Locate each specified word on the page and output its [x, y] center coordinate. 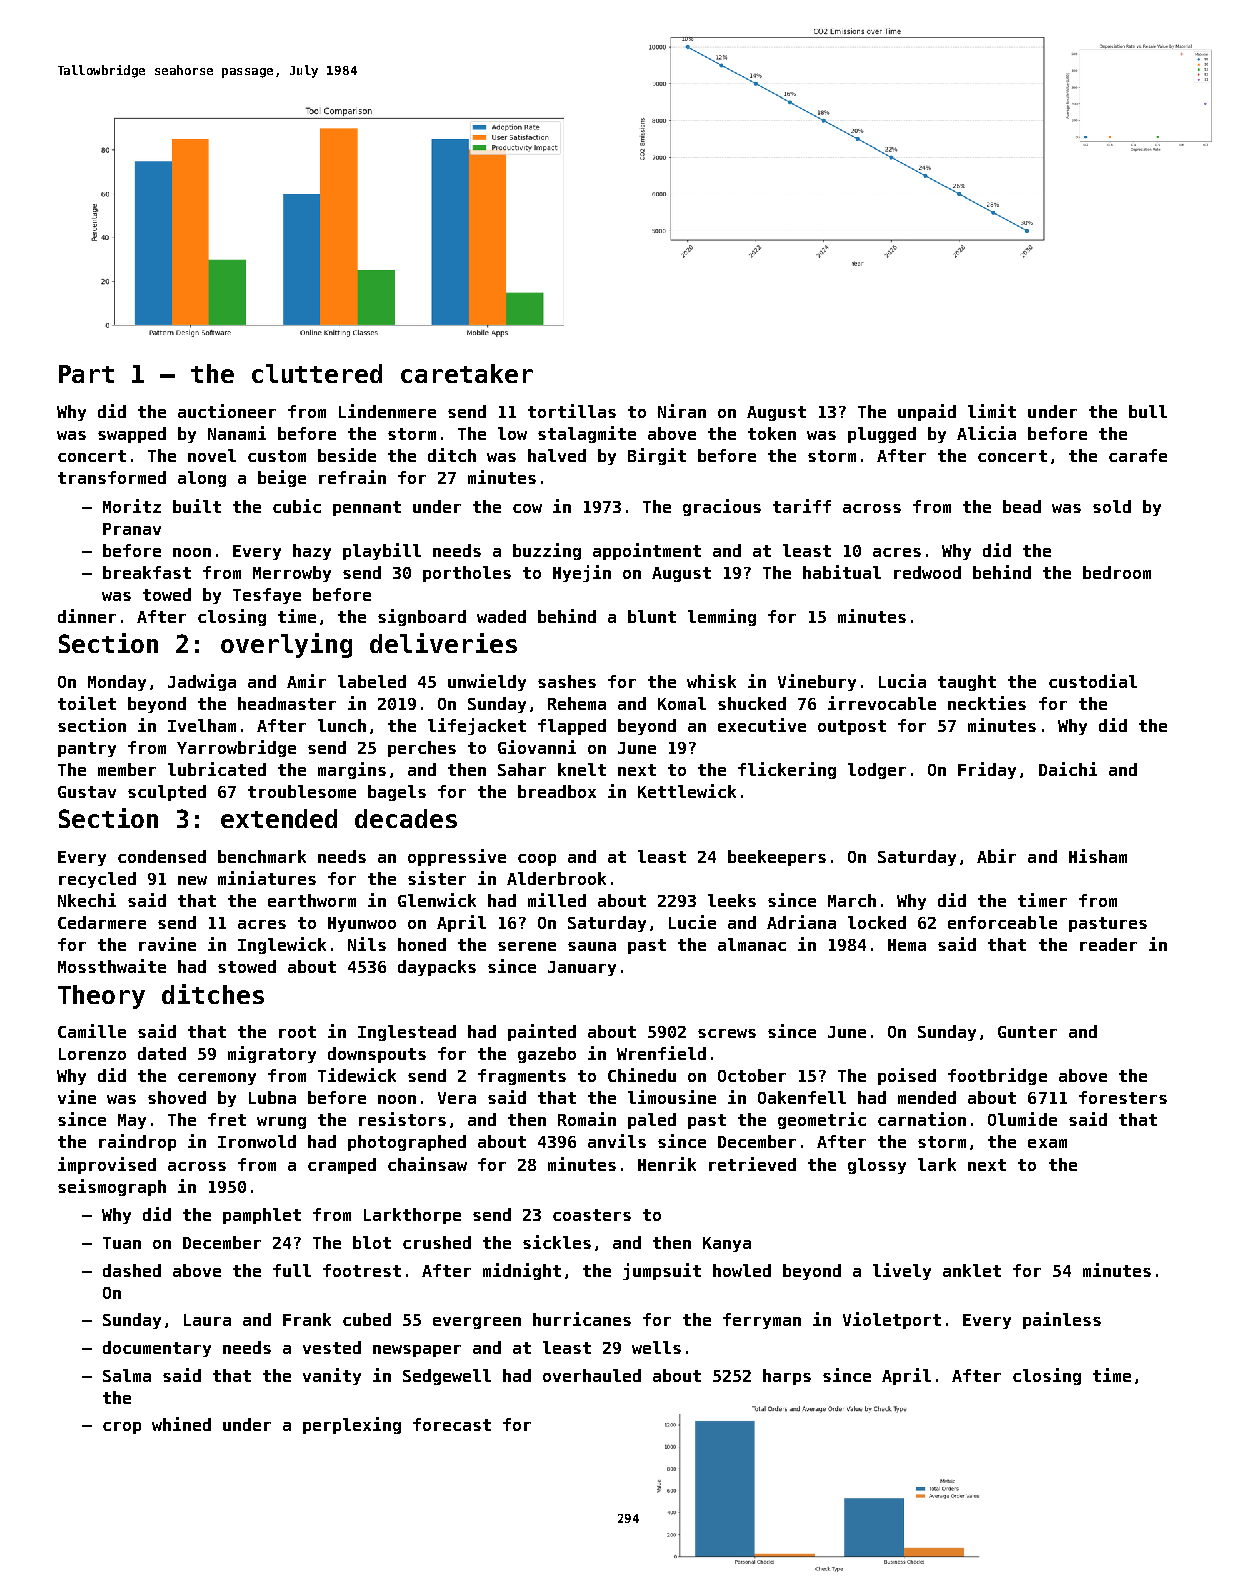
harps [787, 1377]
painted [542, 1032]
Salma [127, 1375]
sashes [567, 681]
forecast [452, 1424]
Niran [682, 411]
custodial [1093, 681]
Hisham [1098, 856]
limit [992, 411]
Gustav [87, 792]
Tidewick [357, 1075]
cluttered [317, 373]
